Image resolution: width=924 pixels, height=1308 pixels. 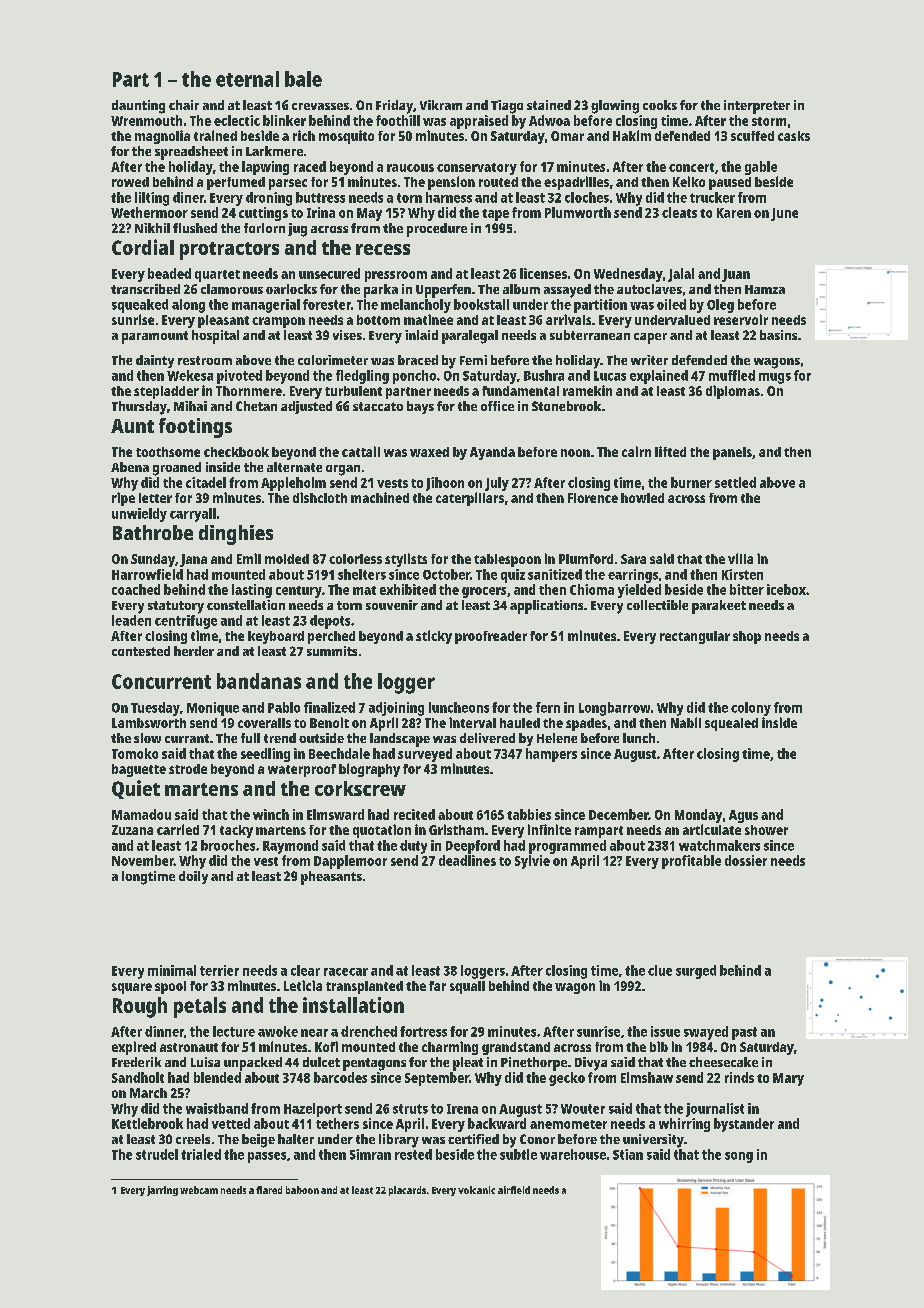 What do you see at coordinates (743, 816) in the page?
I see `Agus` at bounding box center [743, 816].
